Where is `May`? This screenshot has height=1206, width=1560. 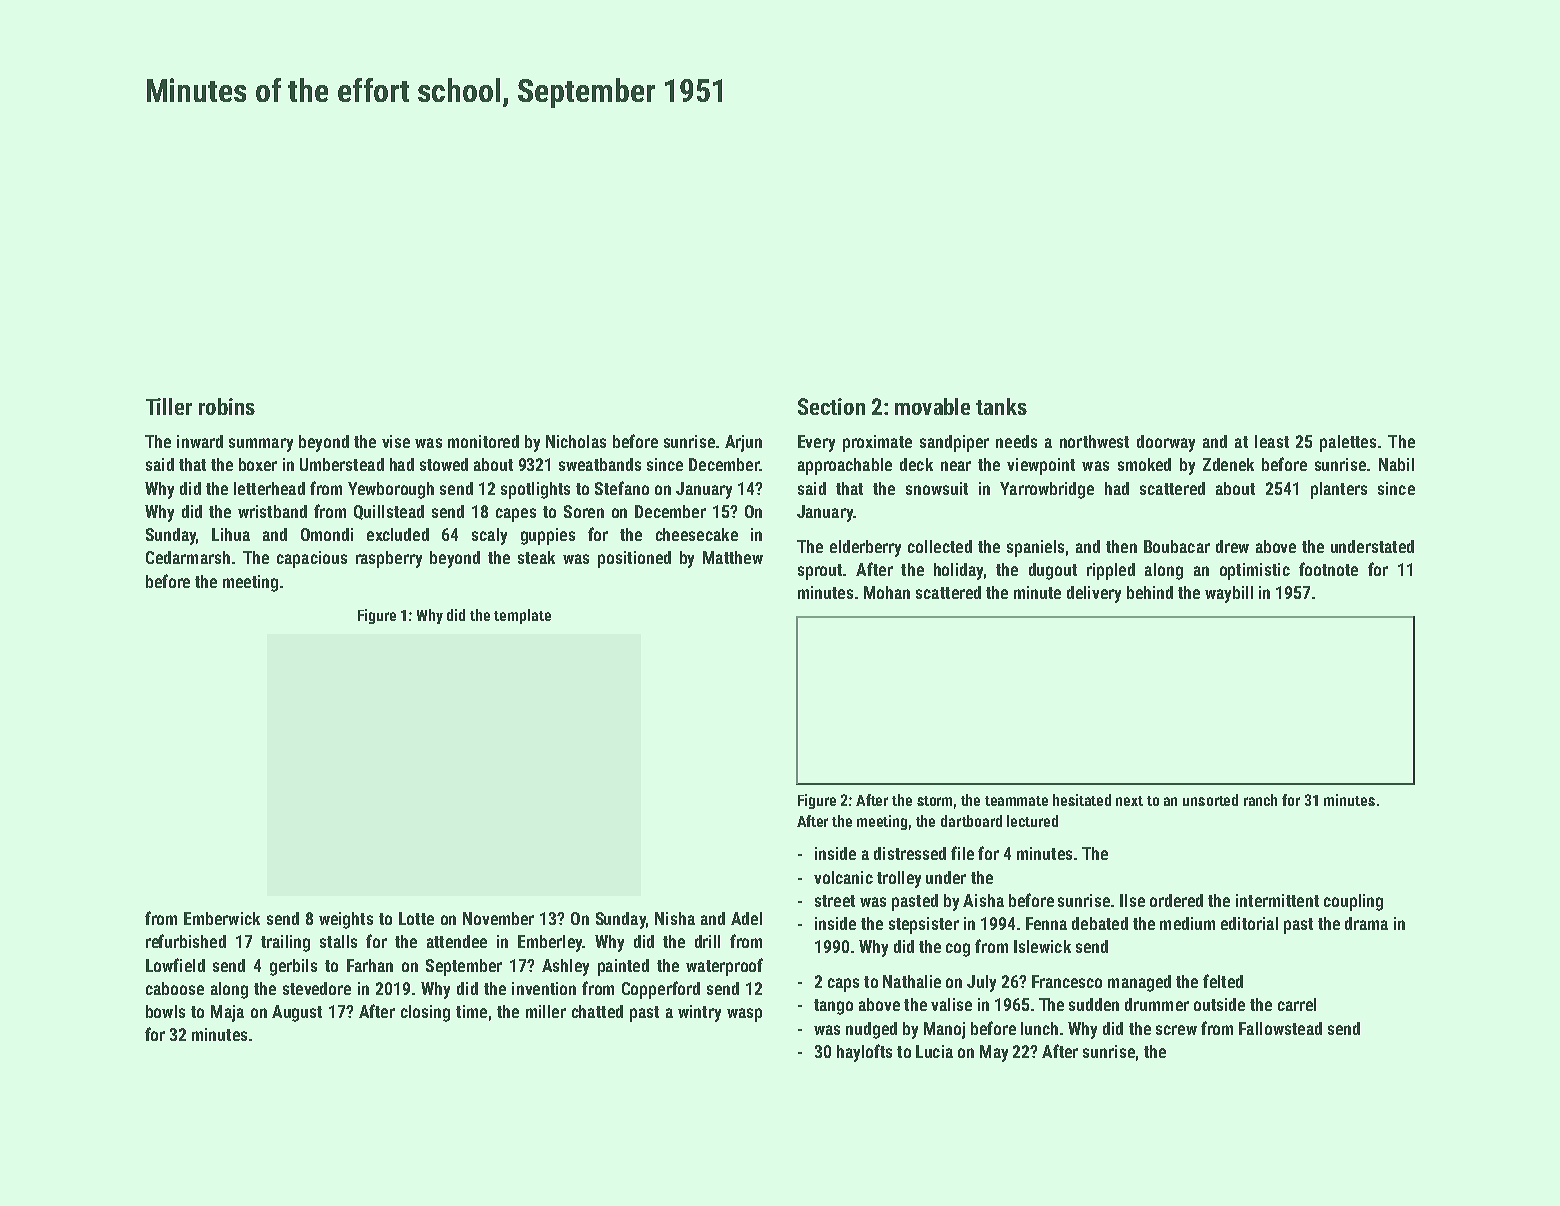
May is located at coordinates (994, 1053).
